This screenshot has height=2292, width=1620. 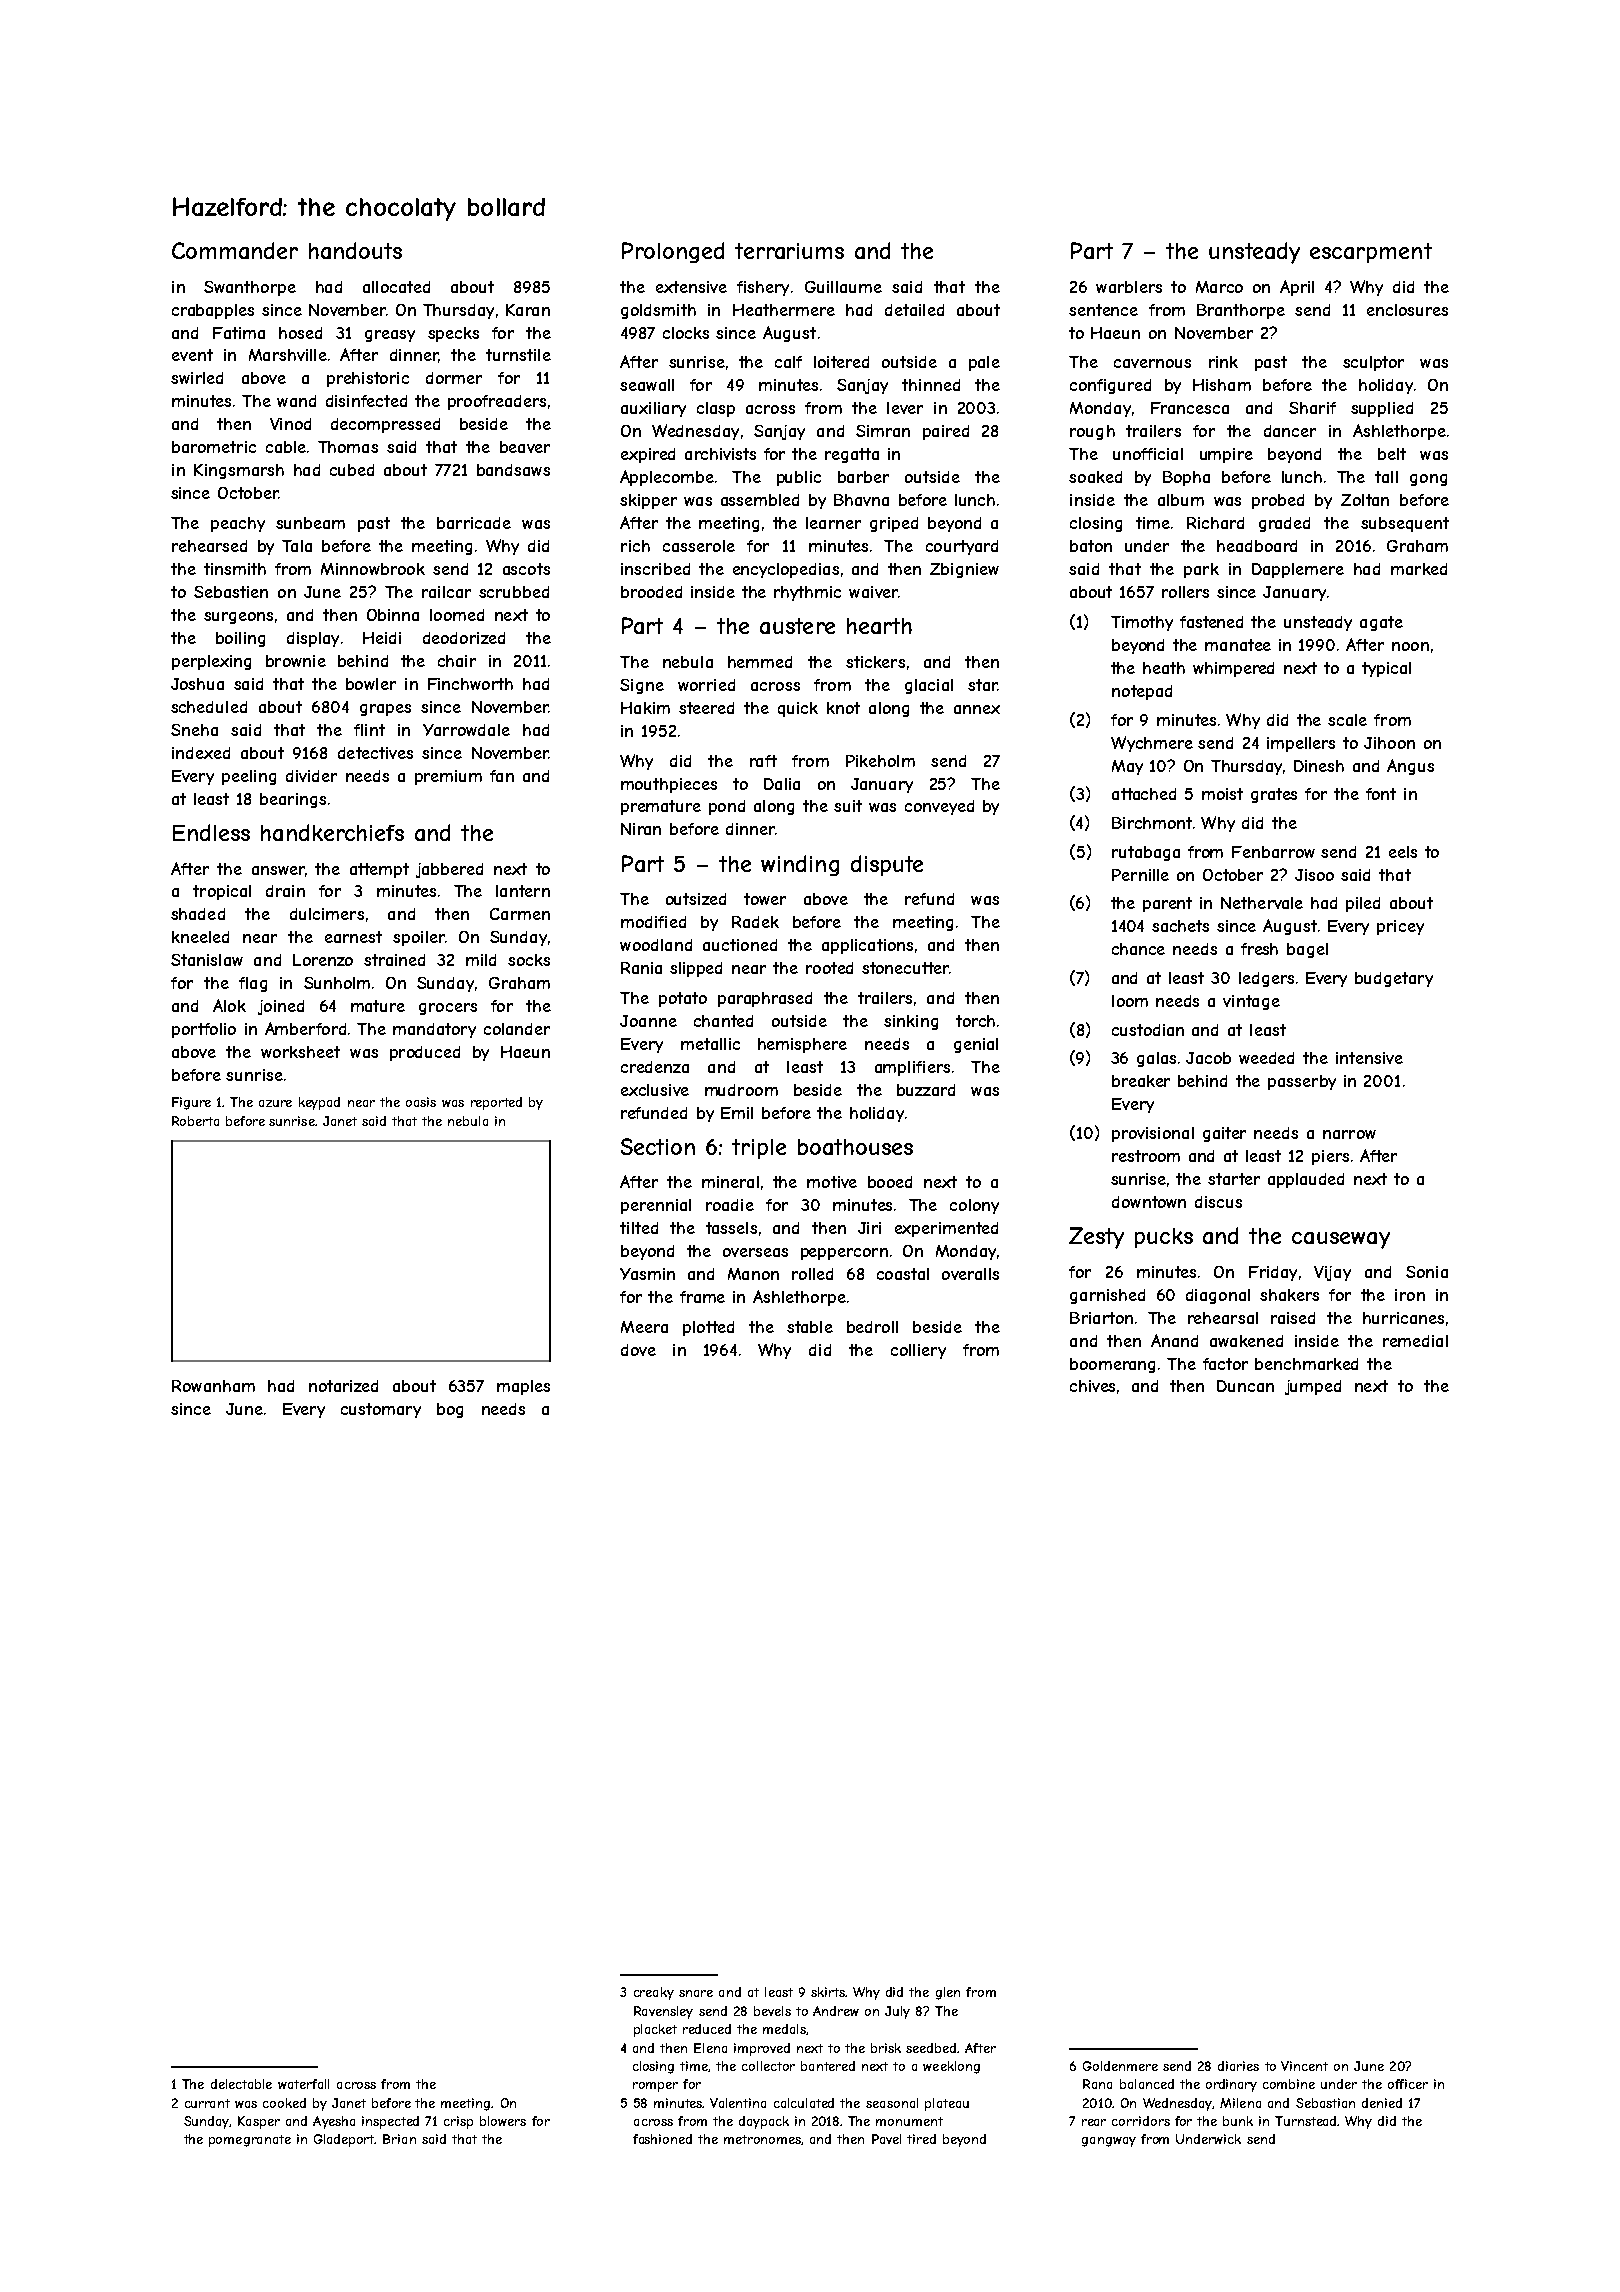 I want to click on blowers, so click(x=503, y=2121).
